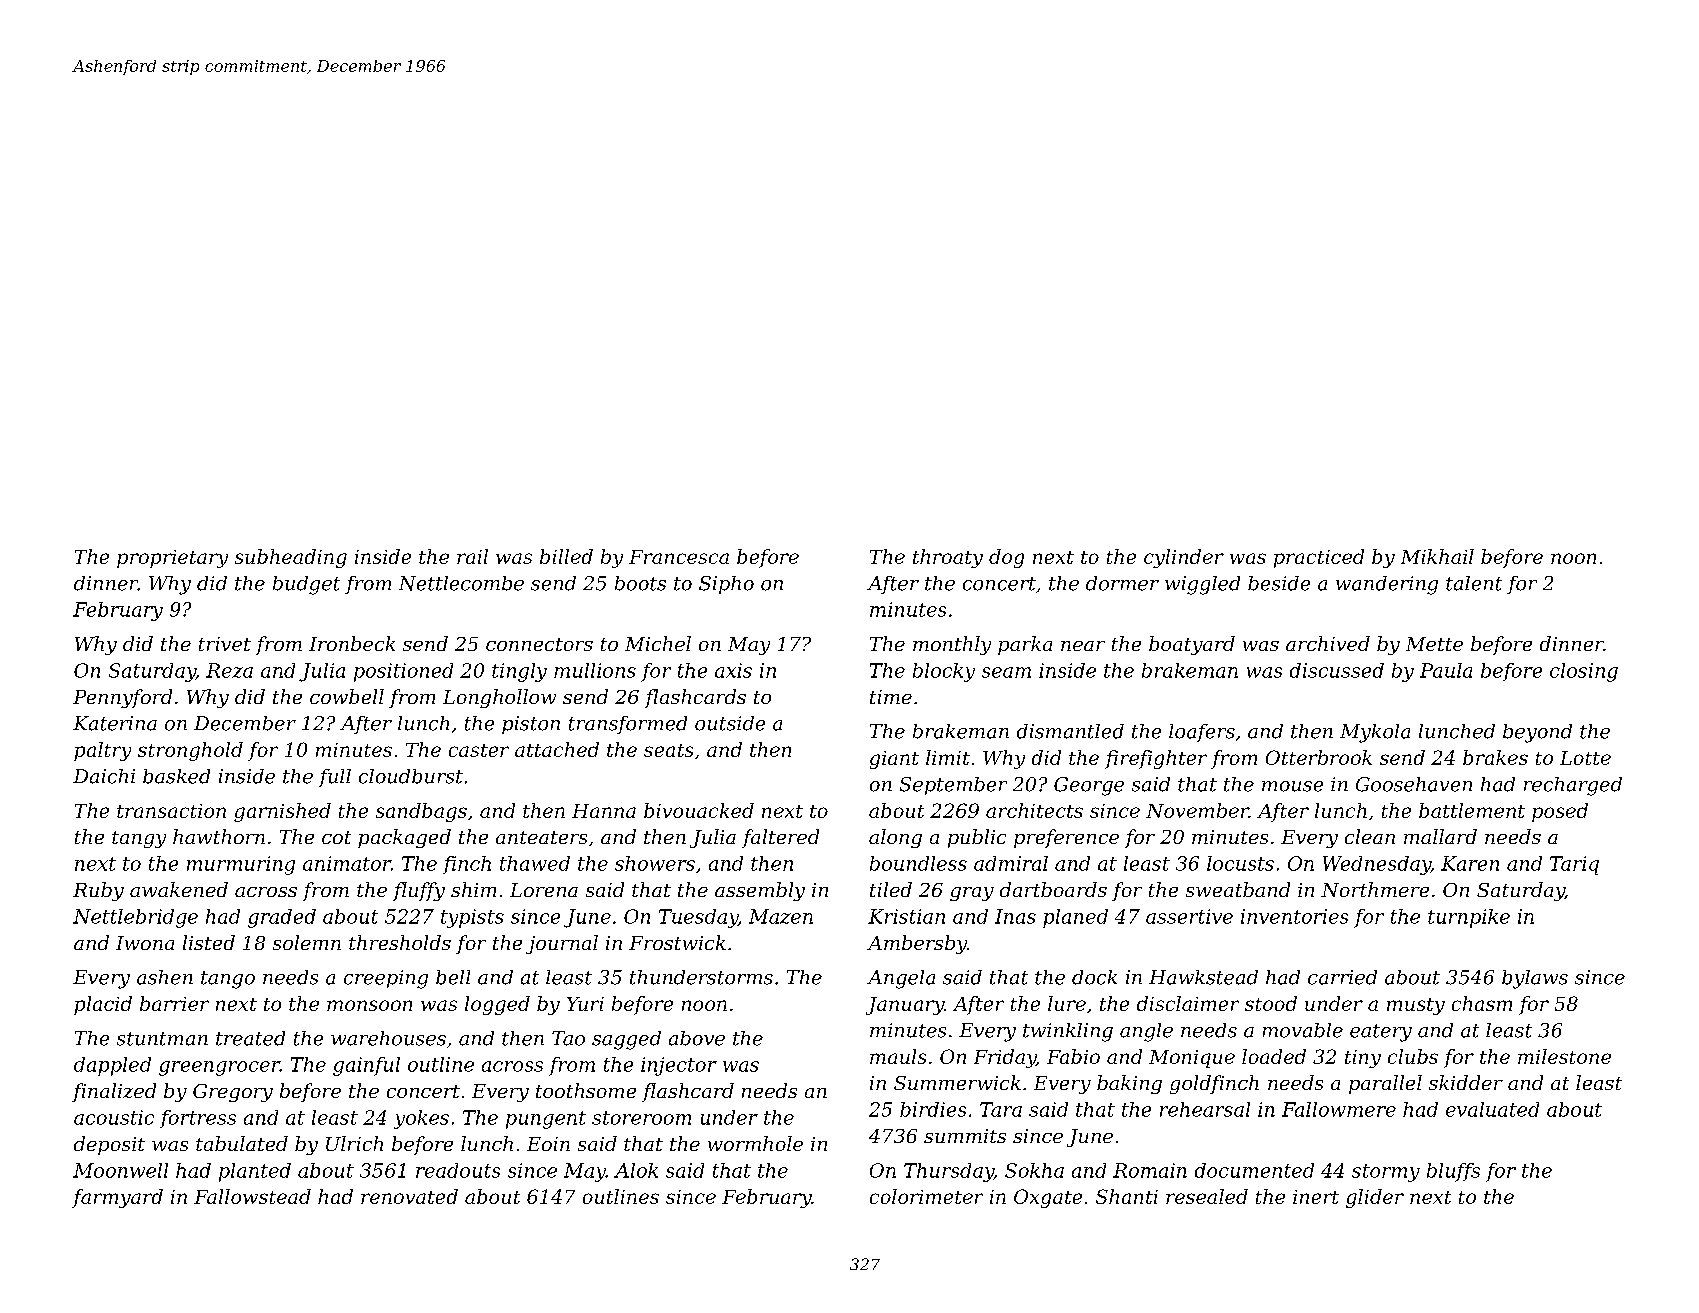 This screenshot has width=1699, height=1313. I want to click on stood, so click(1271, 1003).
